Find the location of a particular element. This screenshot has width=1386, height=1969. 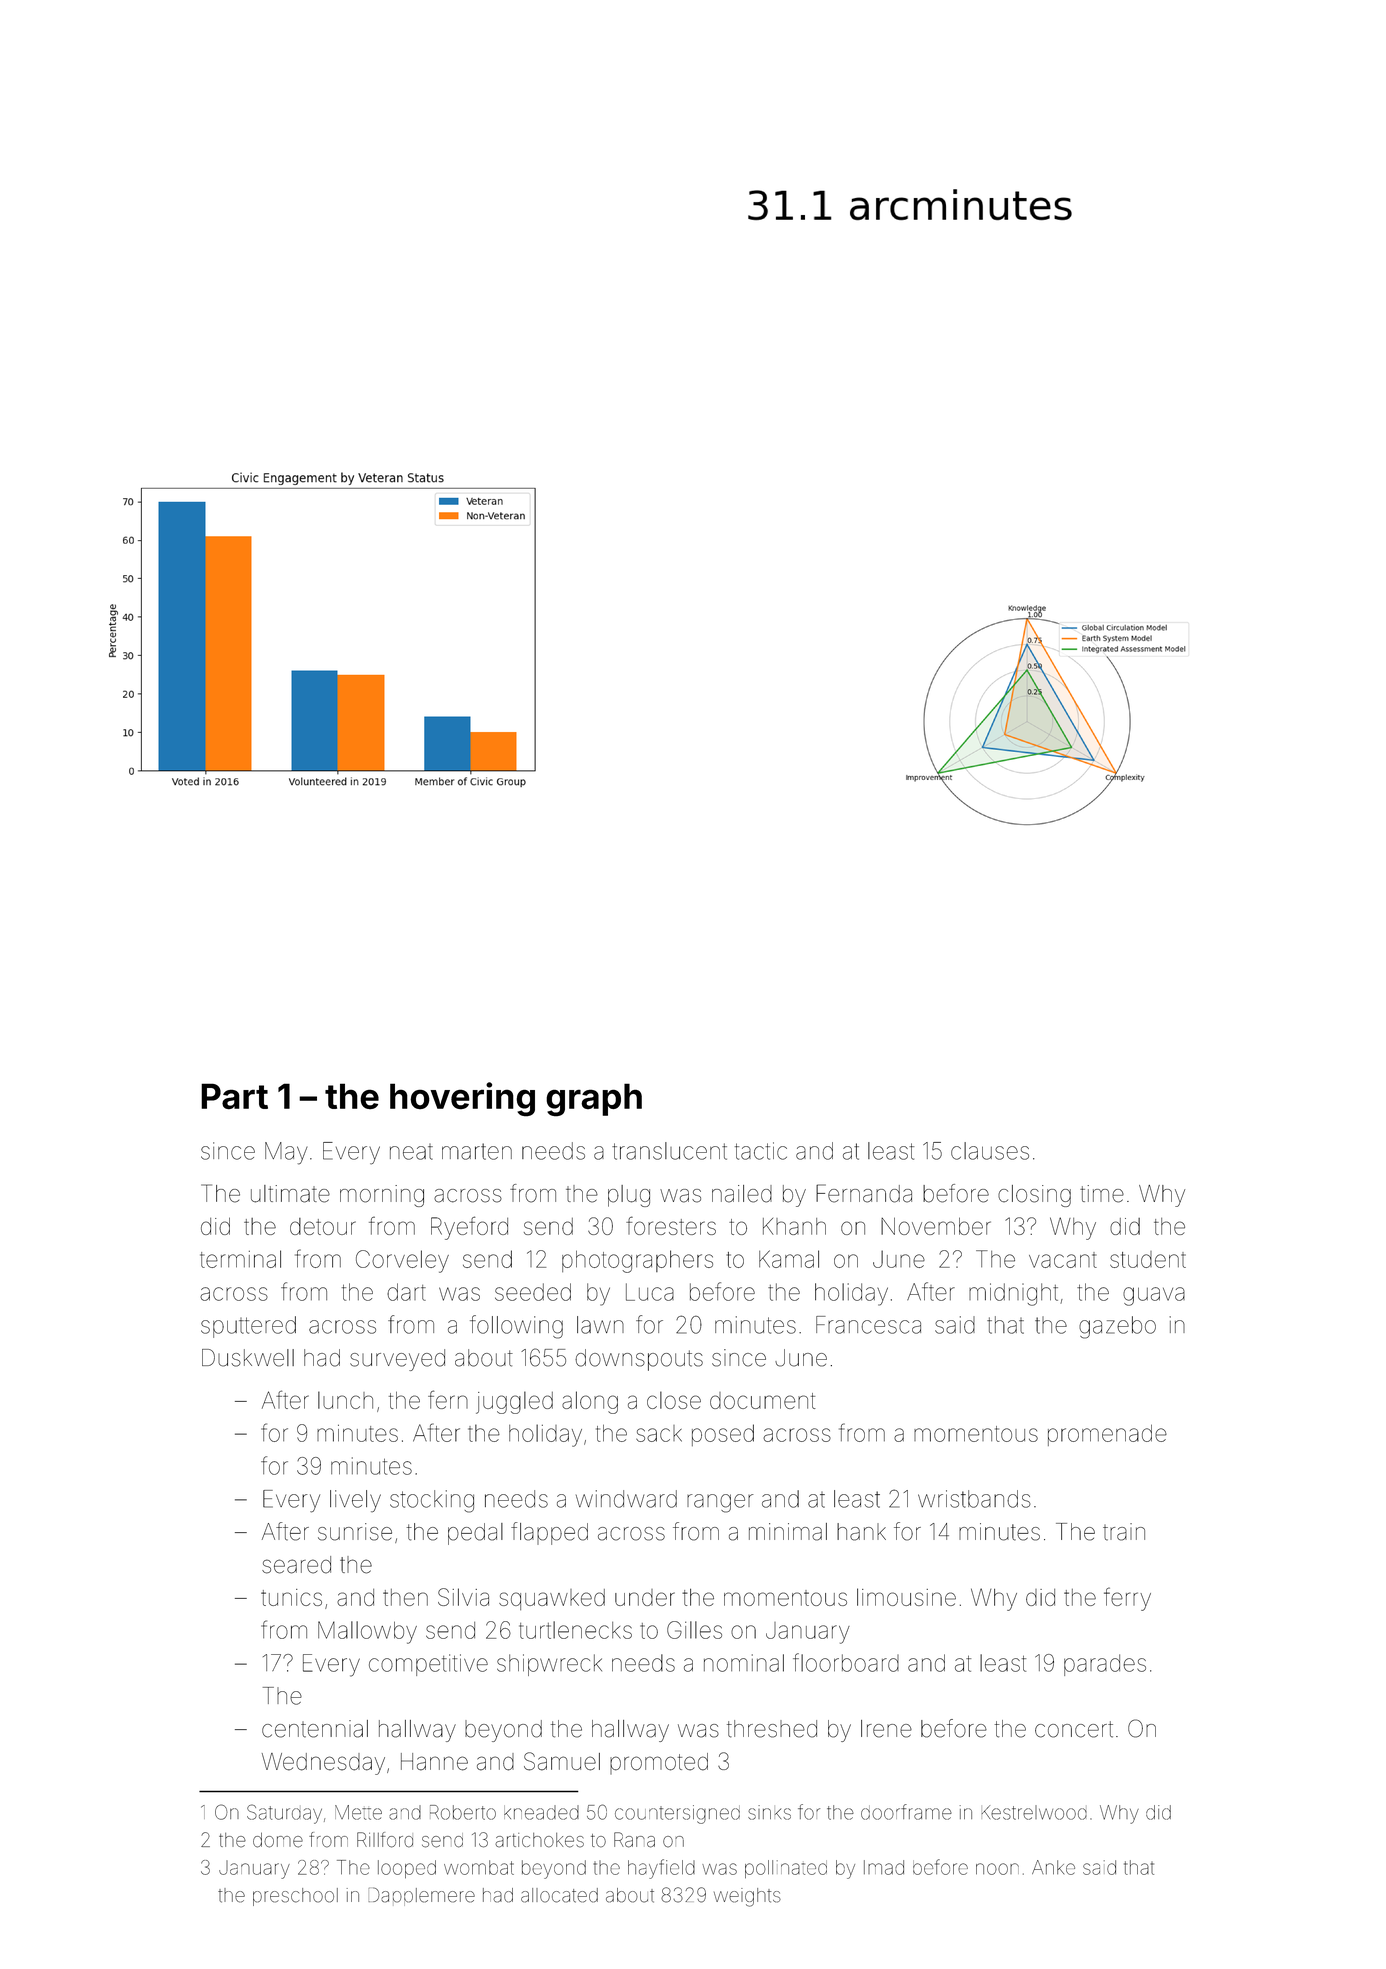

noon is located at coordinates (997, 1869).
